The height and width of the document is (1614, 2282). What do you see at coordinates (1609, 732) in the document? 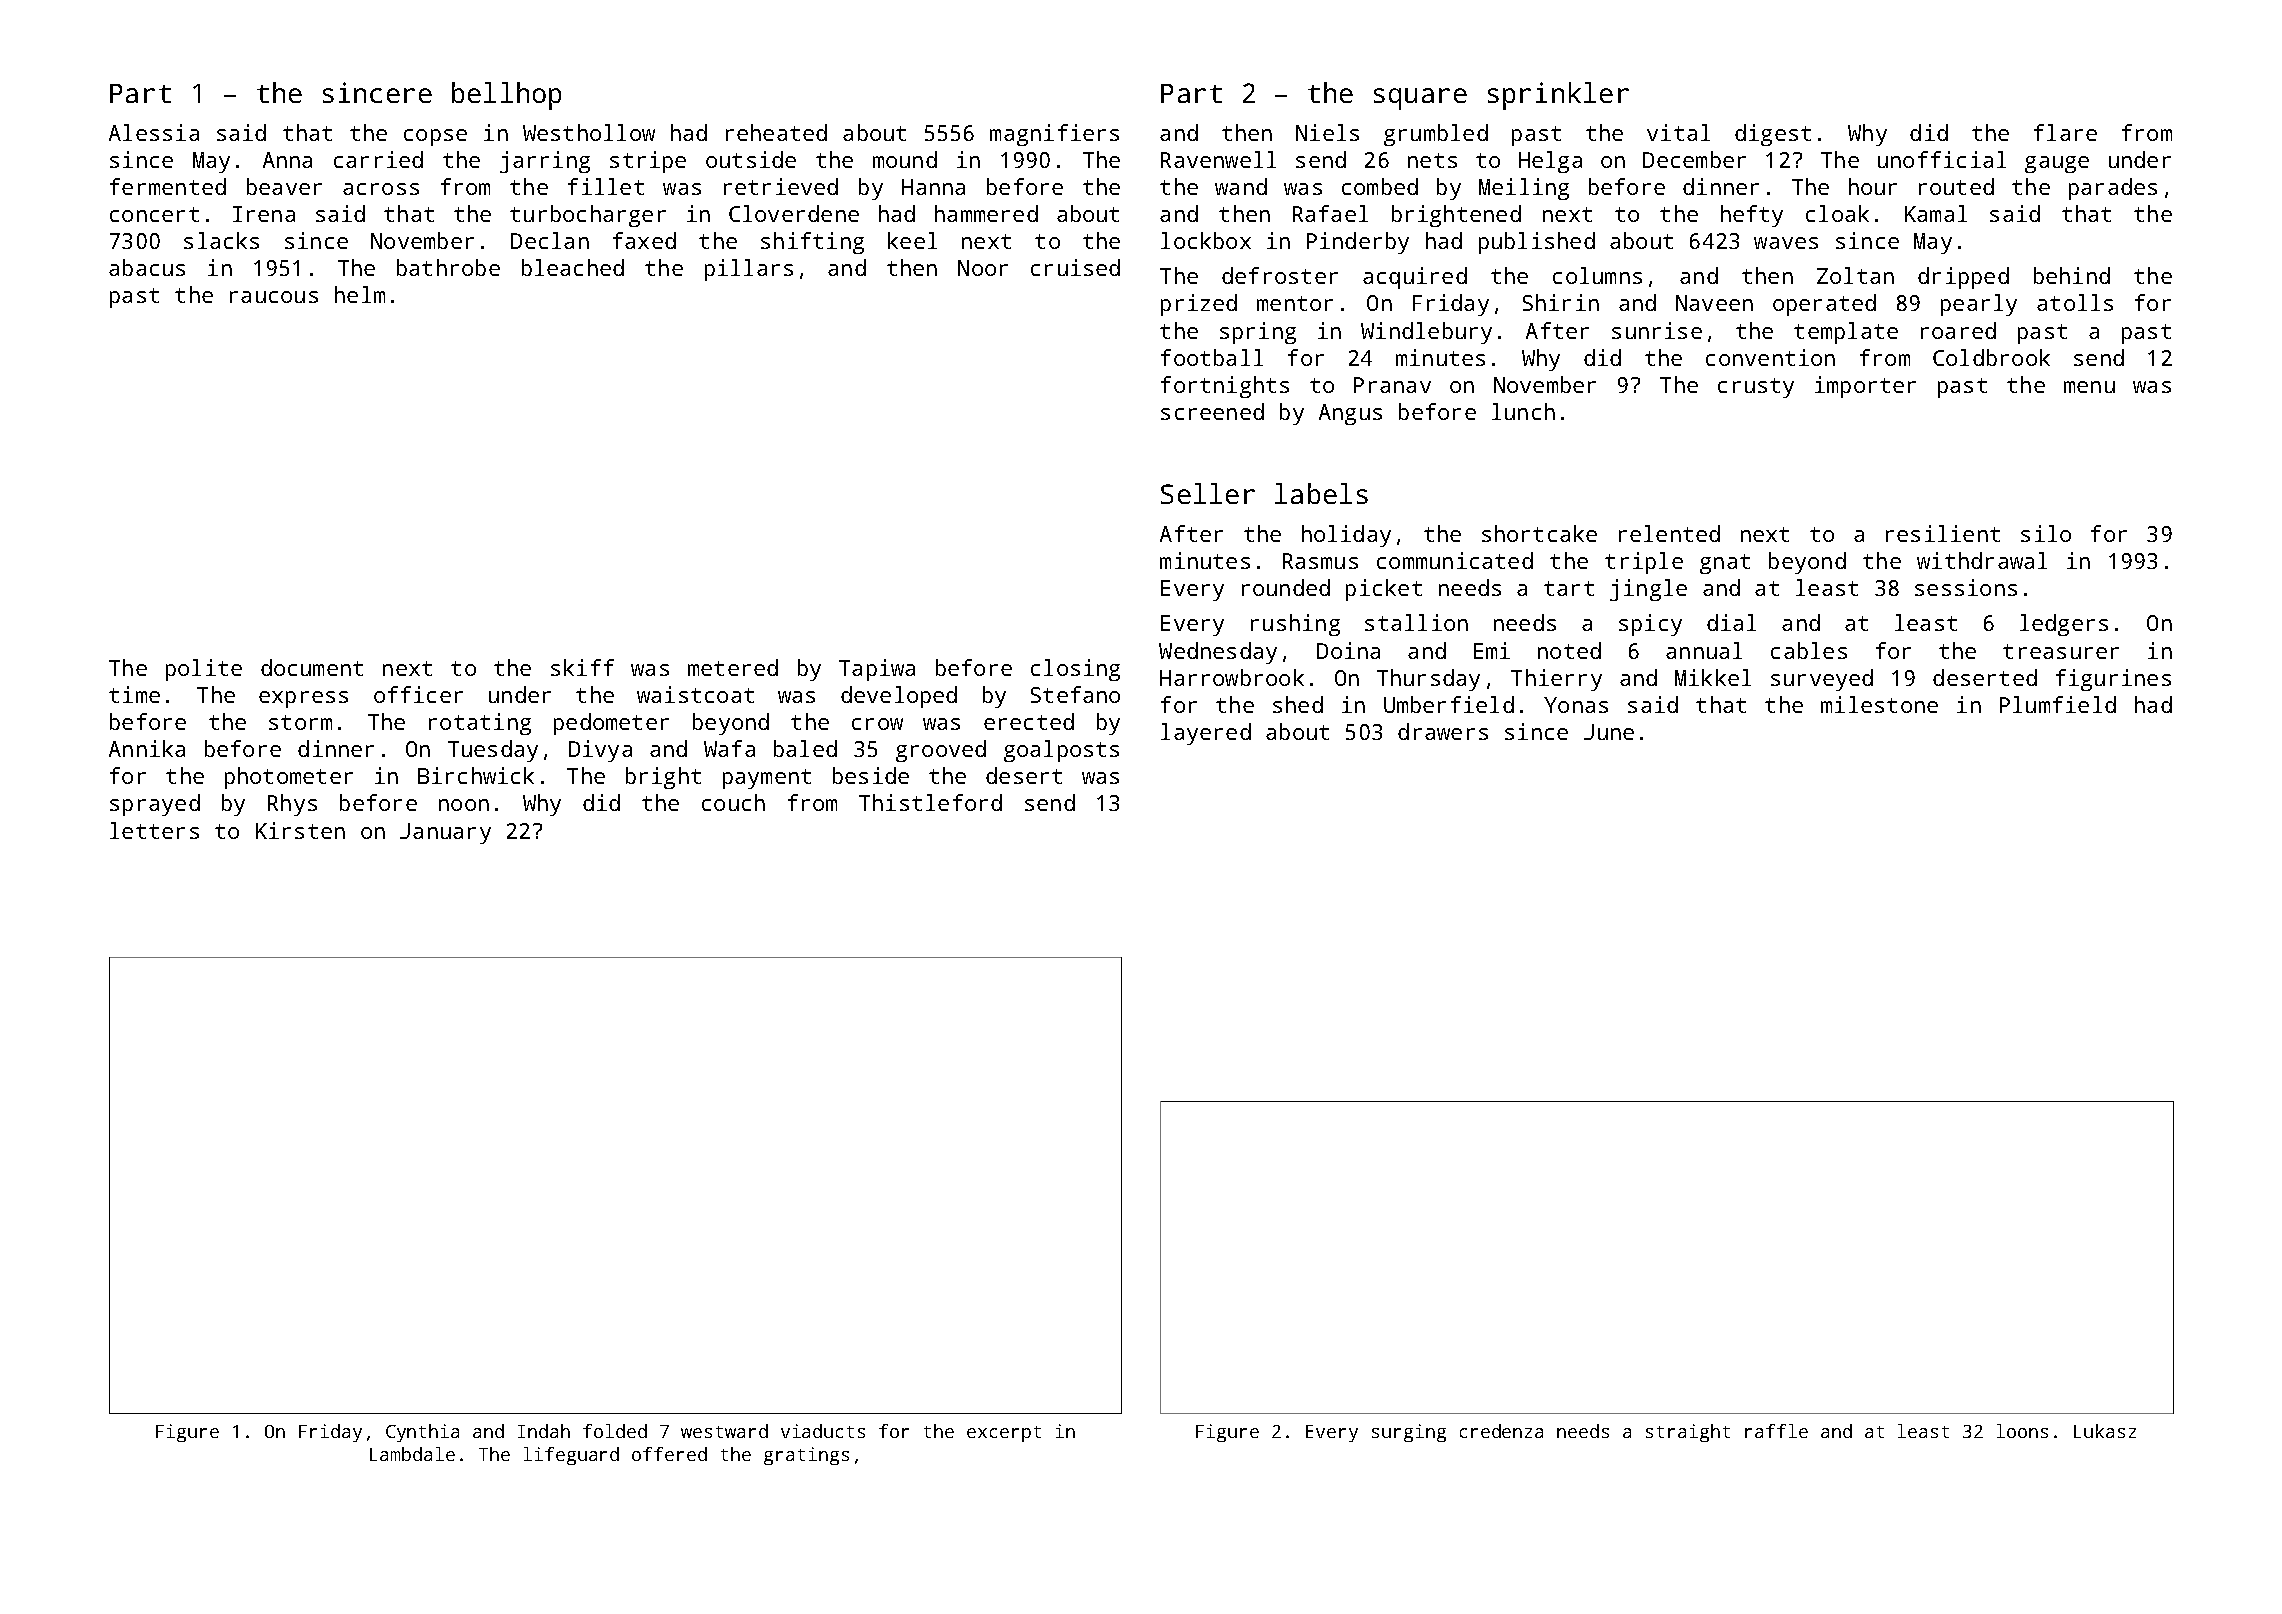
I see `June` at bounding box center [1609, 732].
